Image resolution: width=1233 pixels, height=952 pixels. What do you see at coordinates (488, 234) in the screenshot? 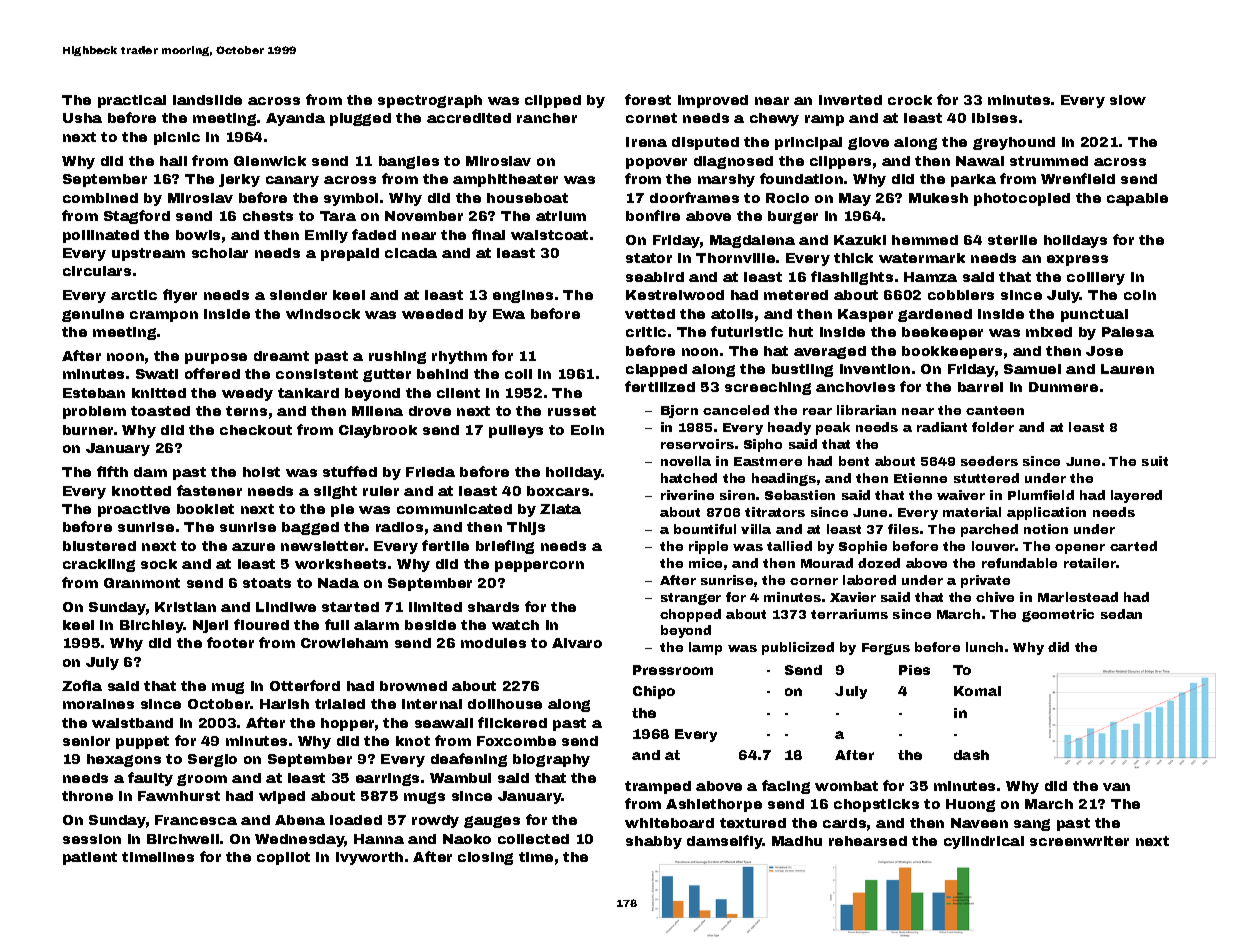
I see `final` at bounding box center [488, 234].
